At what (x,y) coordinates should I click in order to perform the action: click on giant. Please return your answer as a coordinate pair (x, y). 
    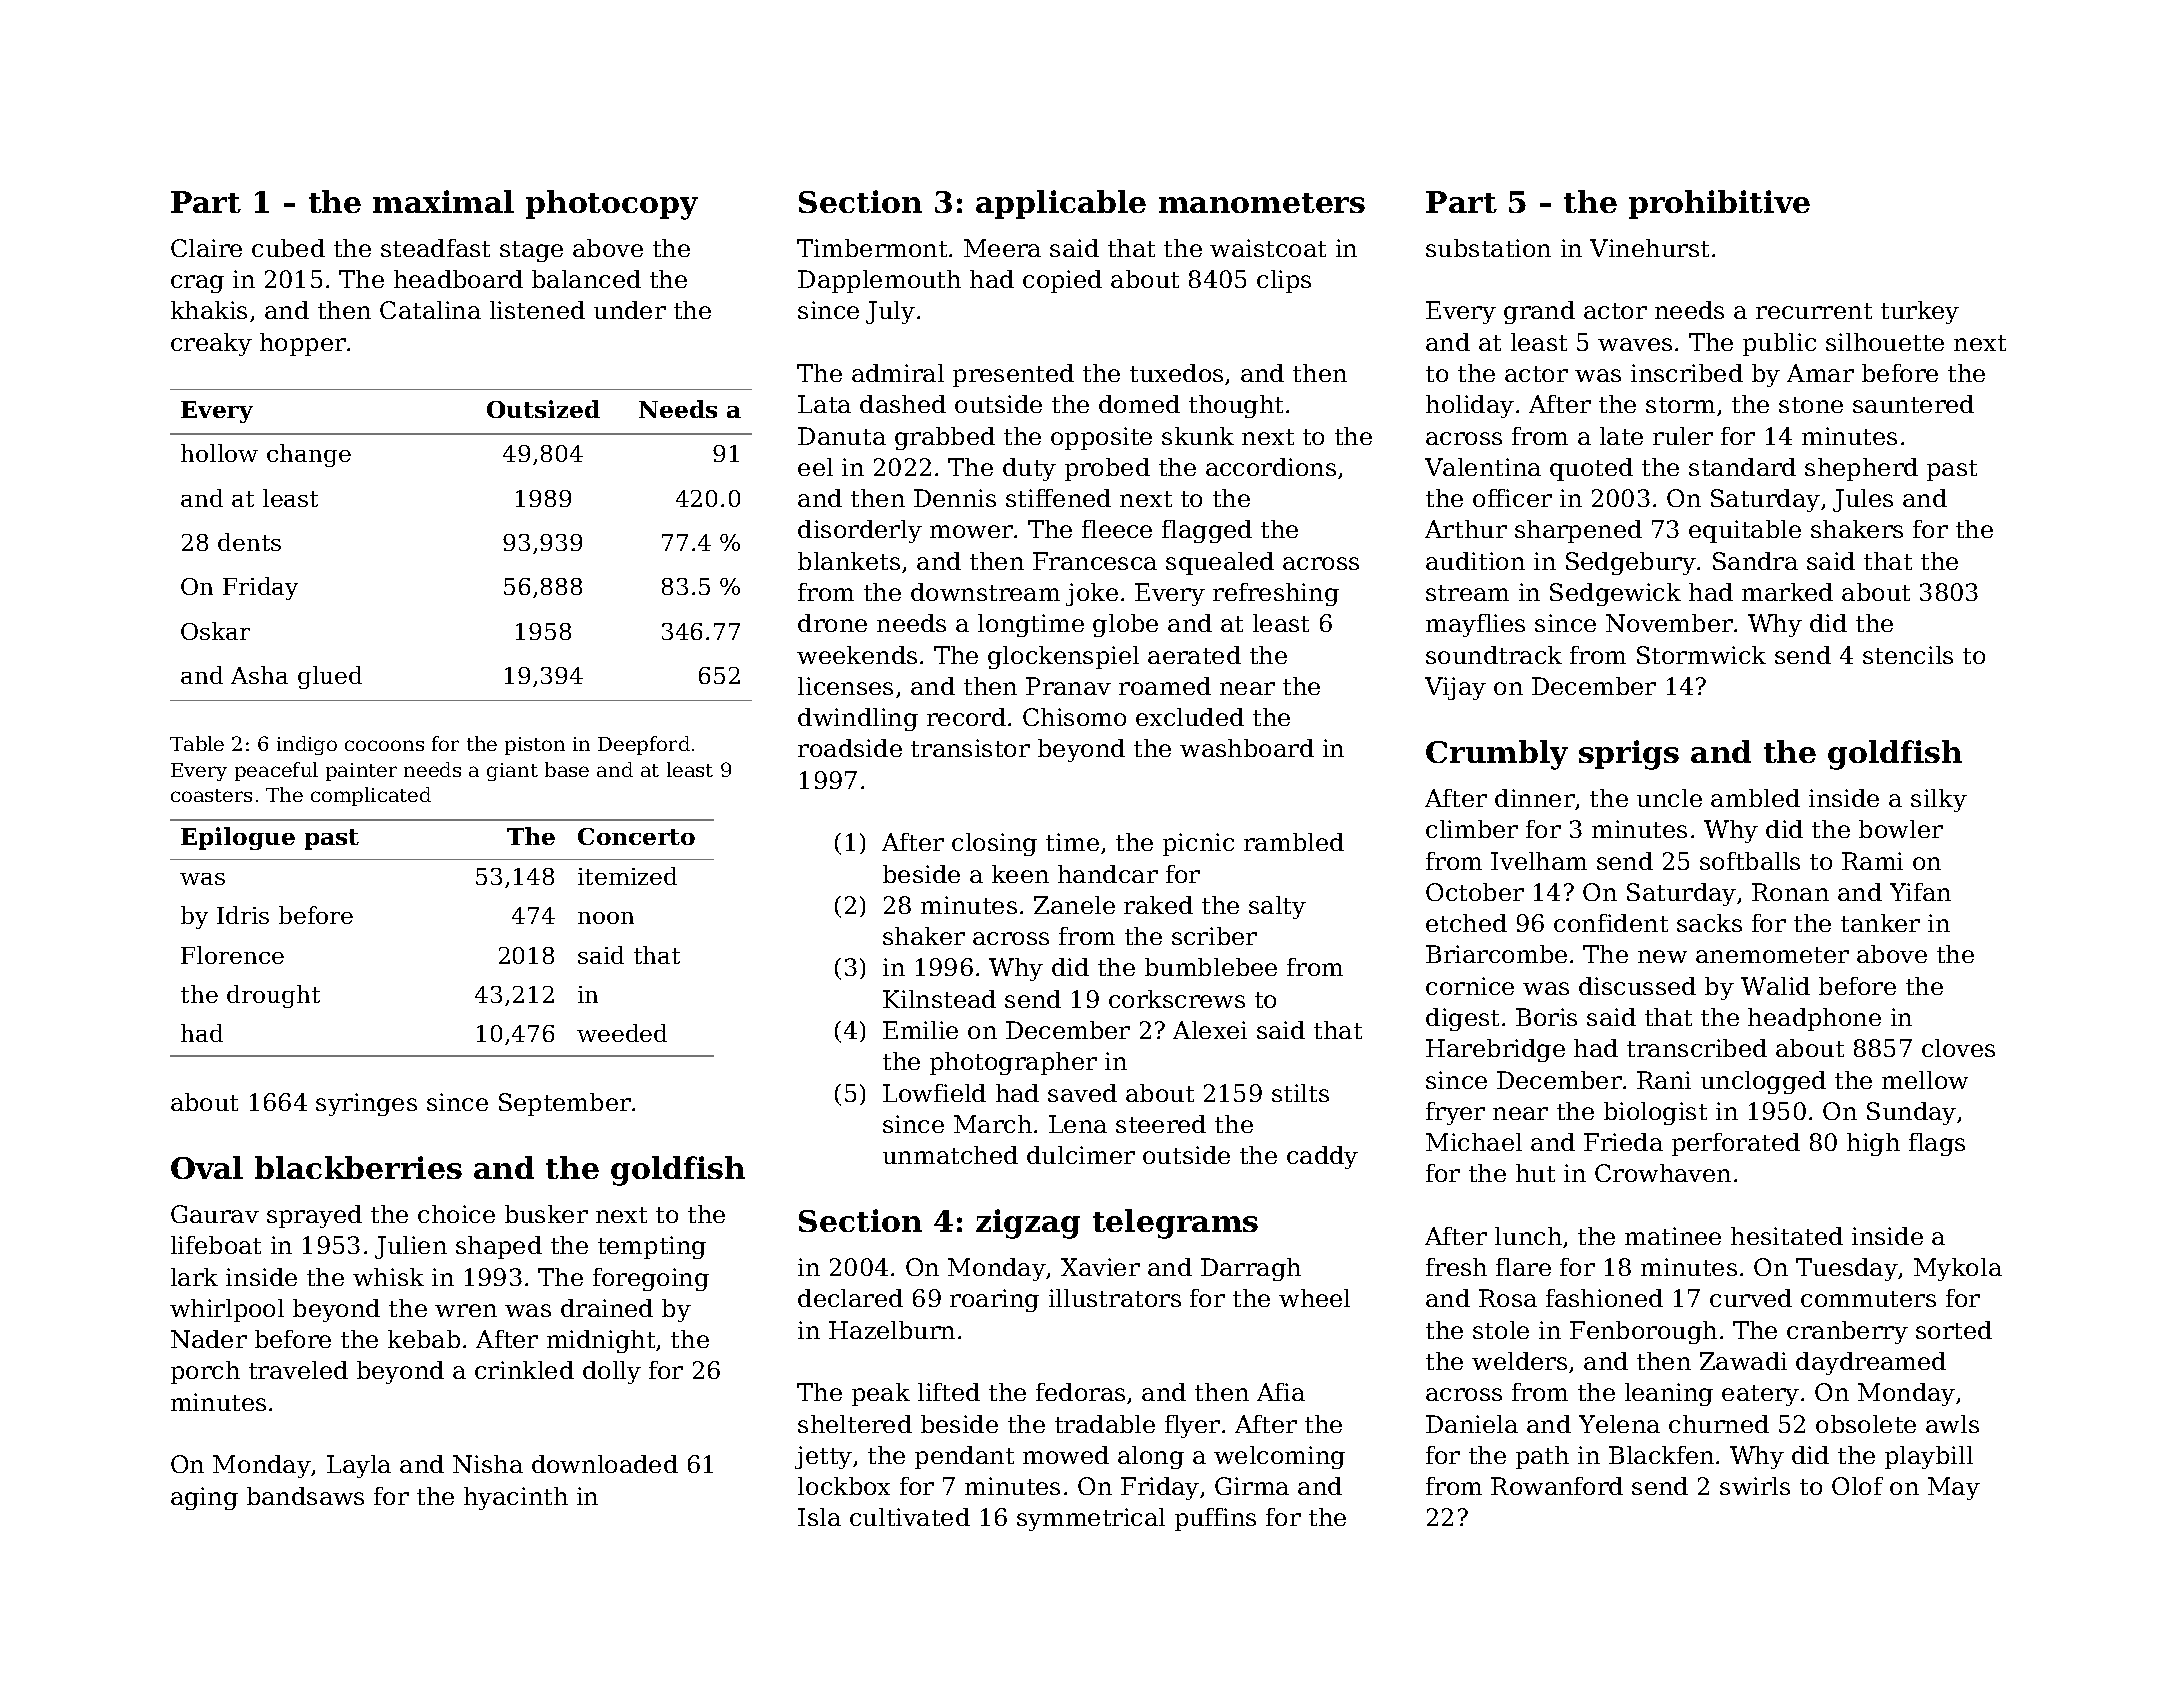
    Looking at the image, I should click on (512, 772).
